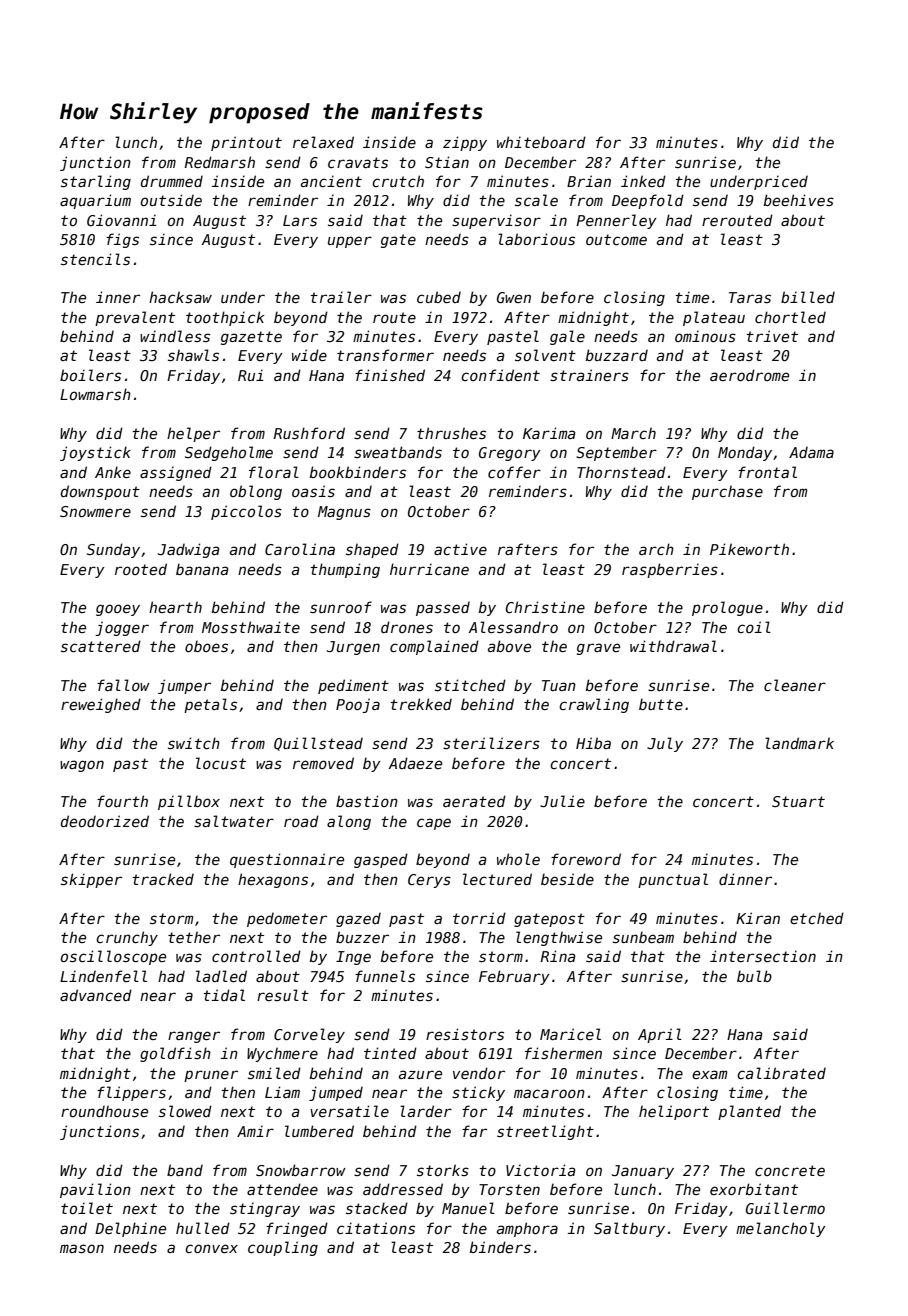 The image size is (908, 1316). I want to click on pediment, so click(353, 686).
